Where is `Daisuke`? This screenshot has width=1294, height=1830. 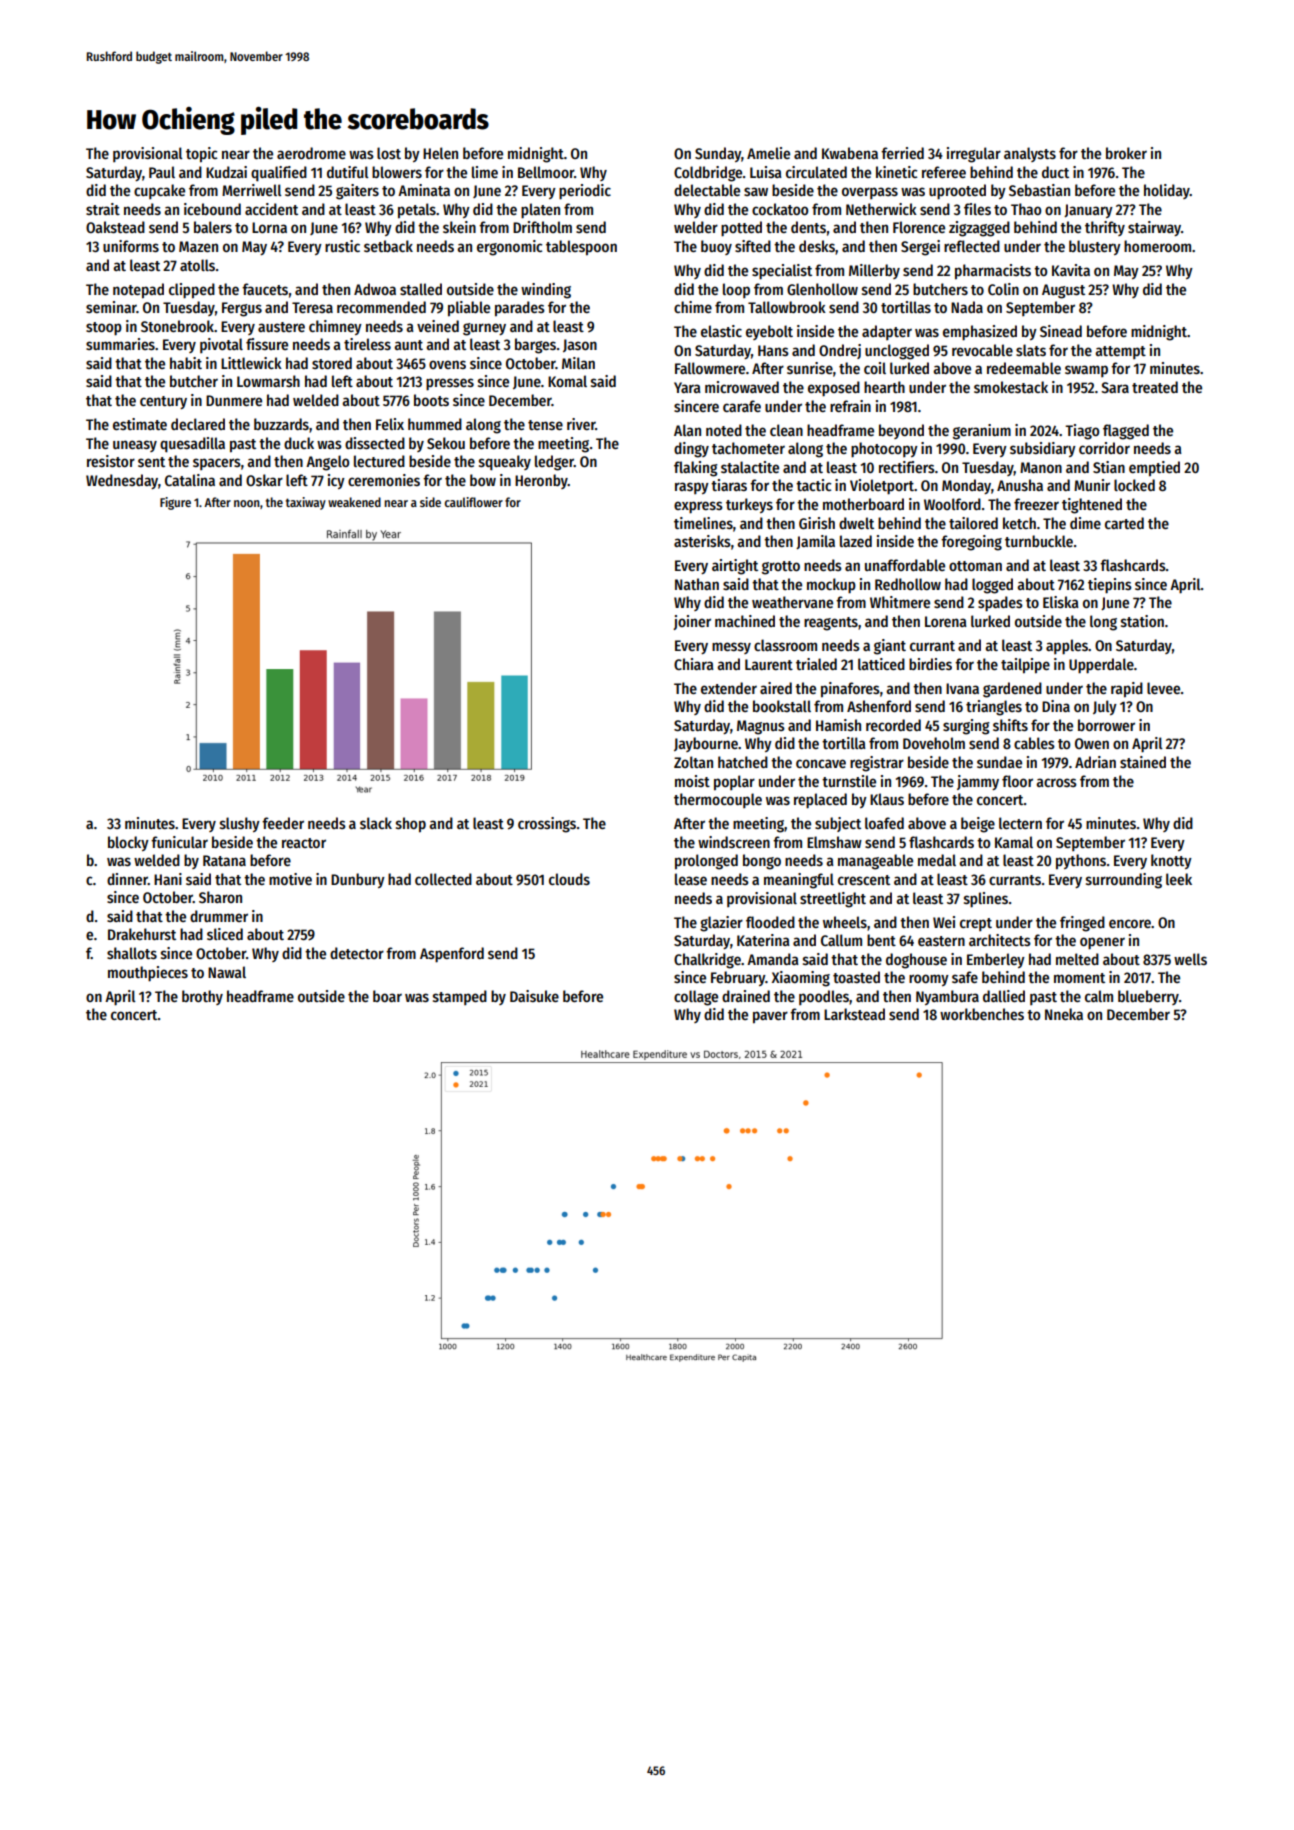
Daisuke is located at coordinates (534, 996).
